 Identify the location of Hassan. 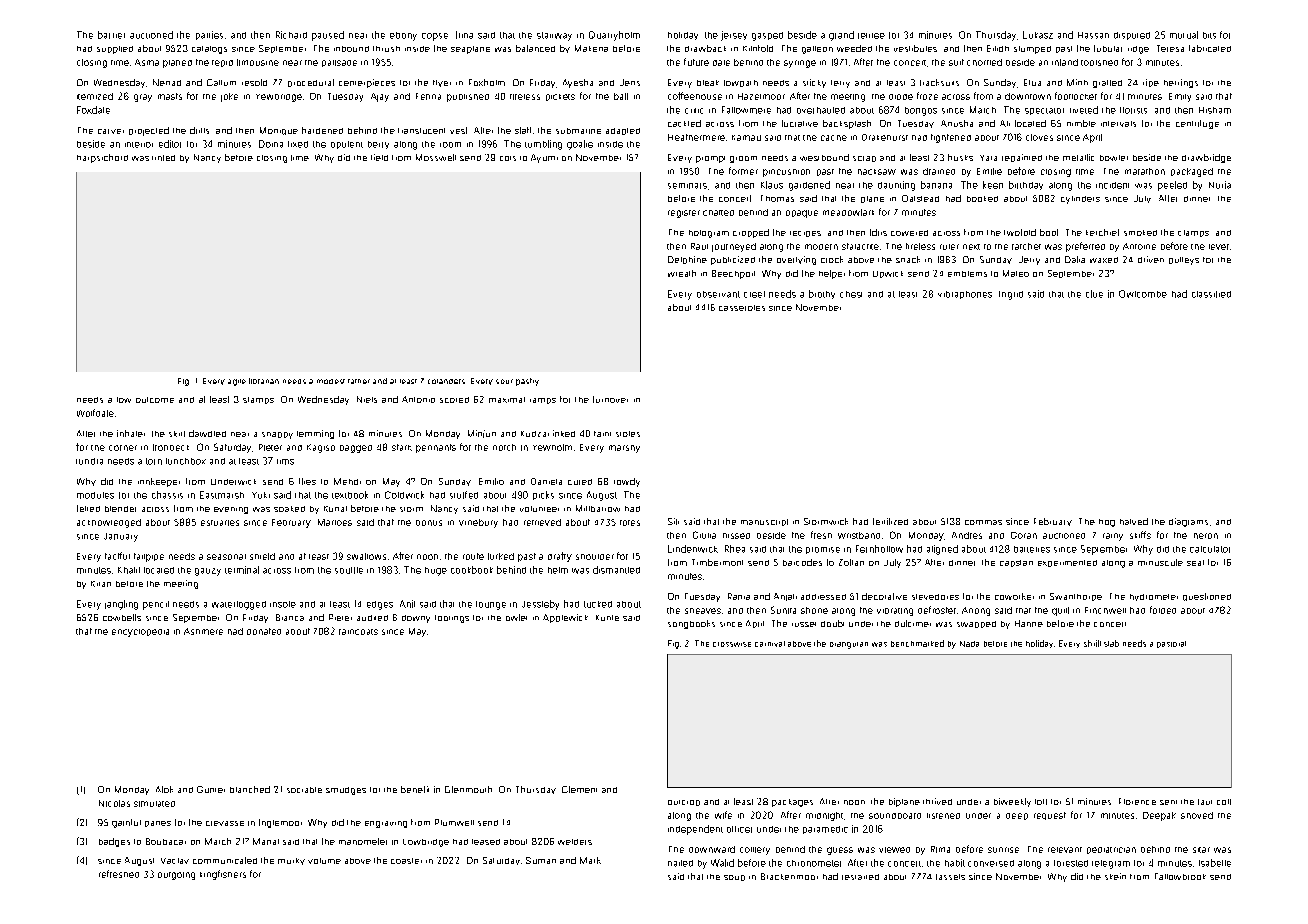
(1093, 35).
